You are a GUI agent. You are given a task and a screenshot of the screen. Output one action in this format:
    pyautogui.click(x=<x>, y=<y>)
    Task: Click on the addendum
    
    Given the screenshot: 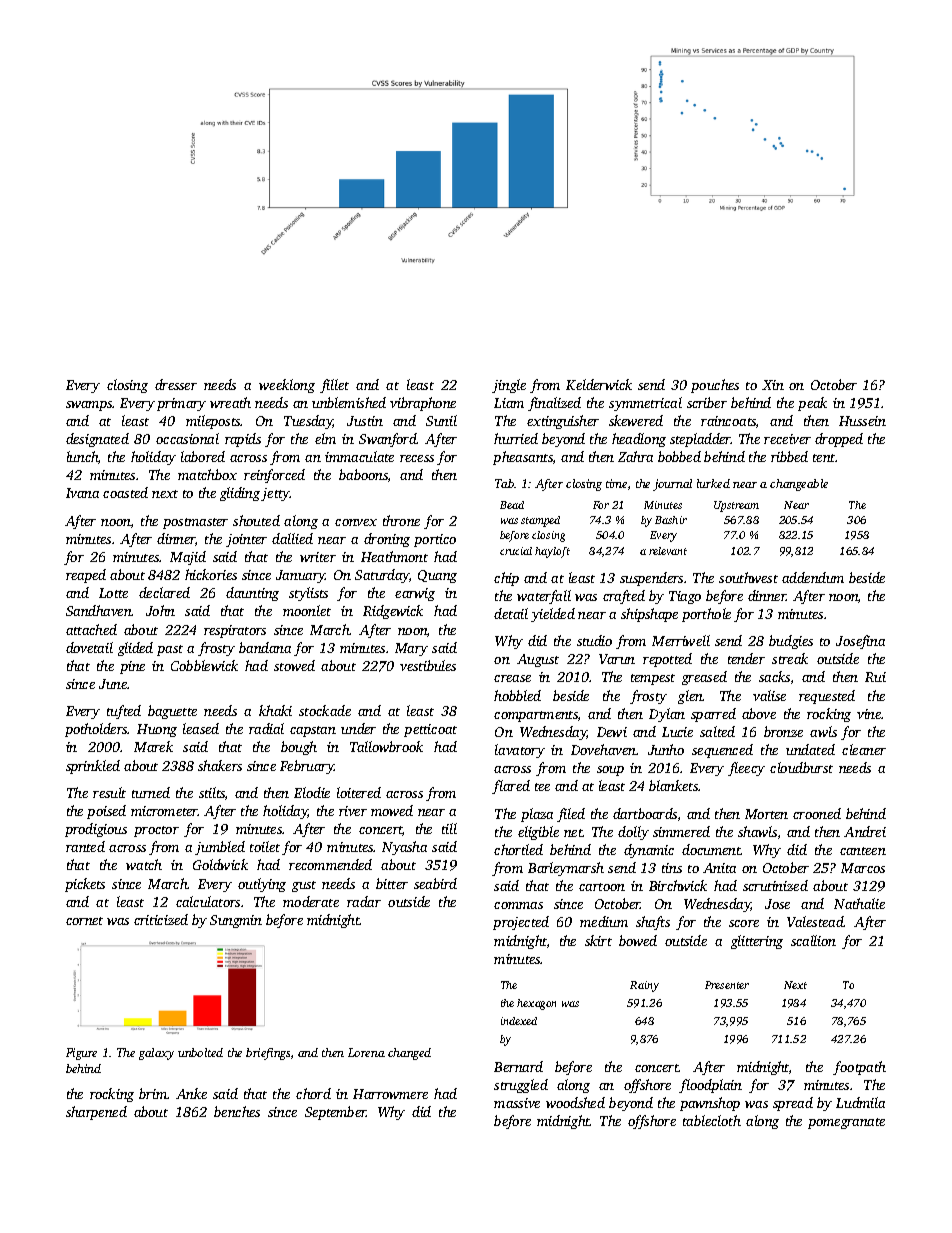 What is the action you would take?
    pyautogui.click(x=813, y=577)
